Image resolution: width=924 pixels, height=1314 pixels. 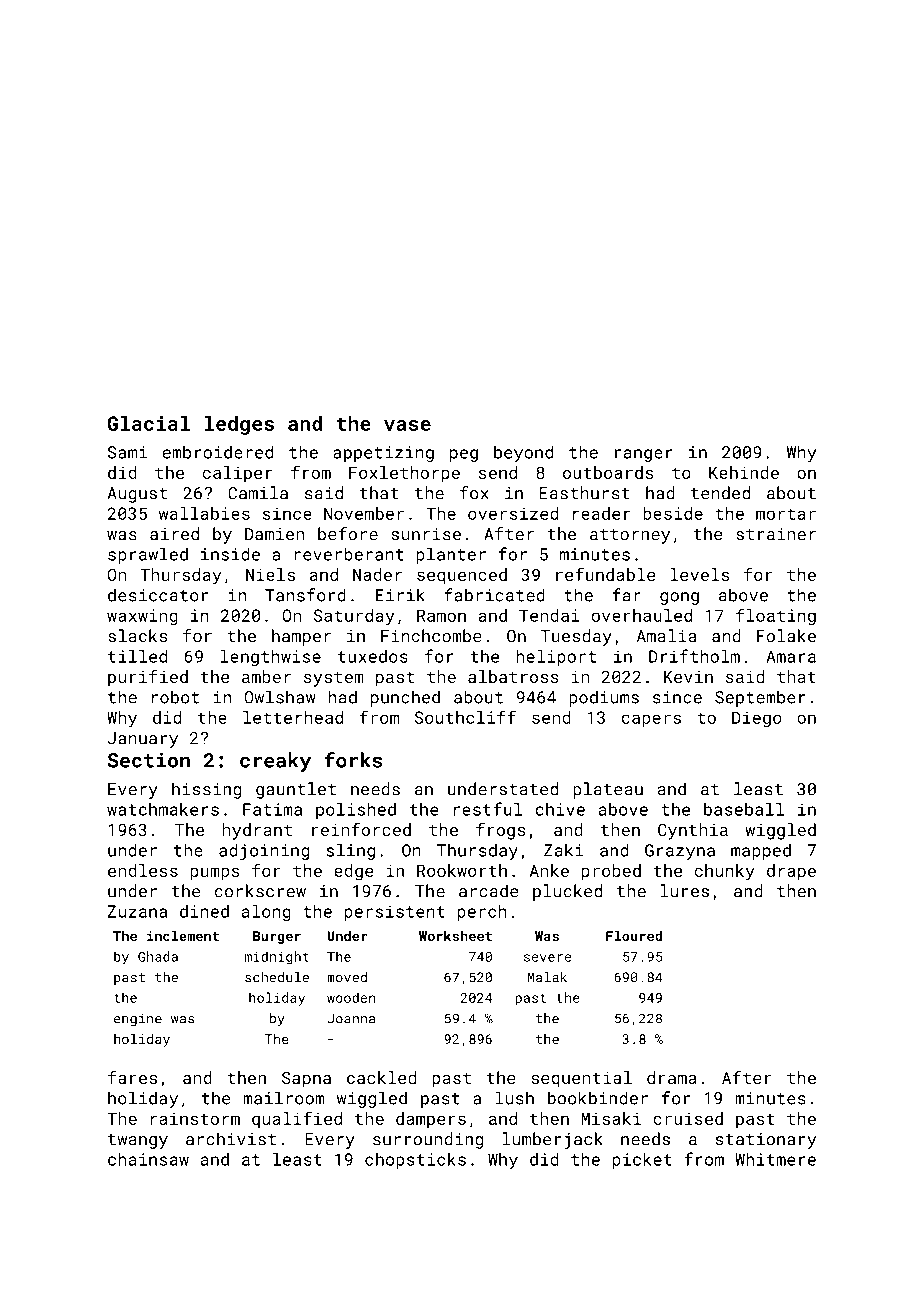 I want to click on engine, so click(x=138, y=1019).
